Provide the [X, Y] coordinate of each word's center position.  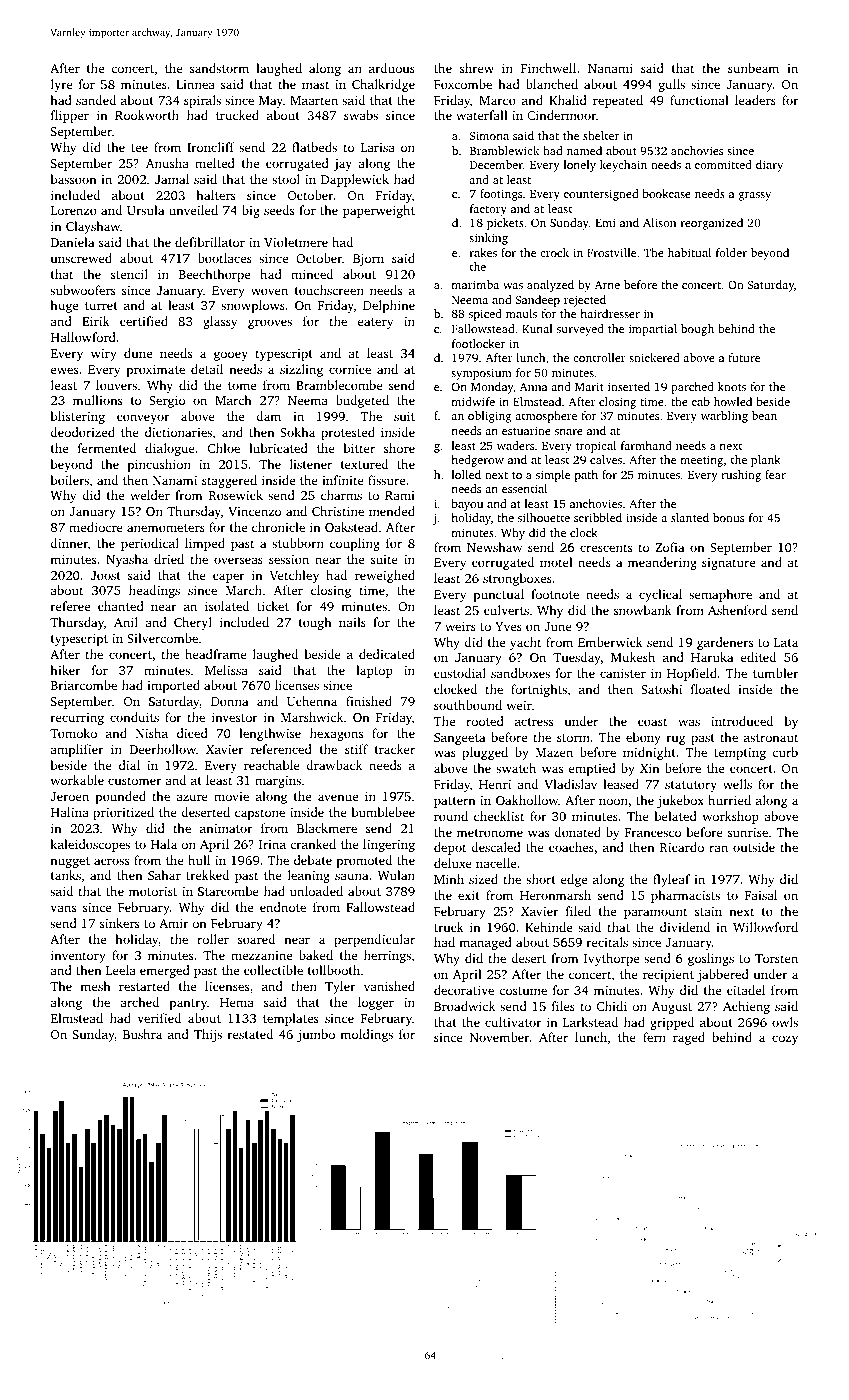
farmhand [646, 445]
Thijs [208, 1035]
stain [708, 911]
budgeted [362, 401]
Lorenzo [74, 210]
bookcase [666, 193]
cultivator [513, 1022]
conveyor [143, 419]
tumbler [776, 673]
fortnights [539, 690]
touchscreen [329, 290]
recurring [77, 719]
